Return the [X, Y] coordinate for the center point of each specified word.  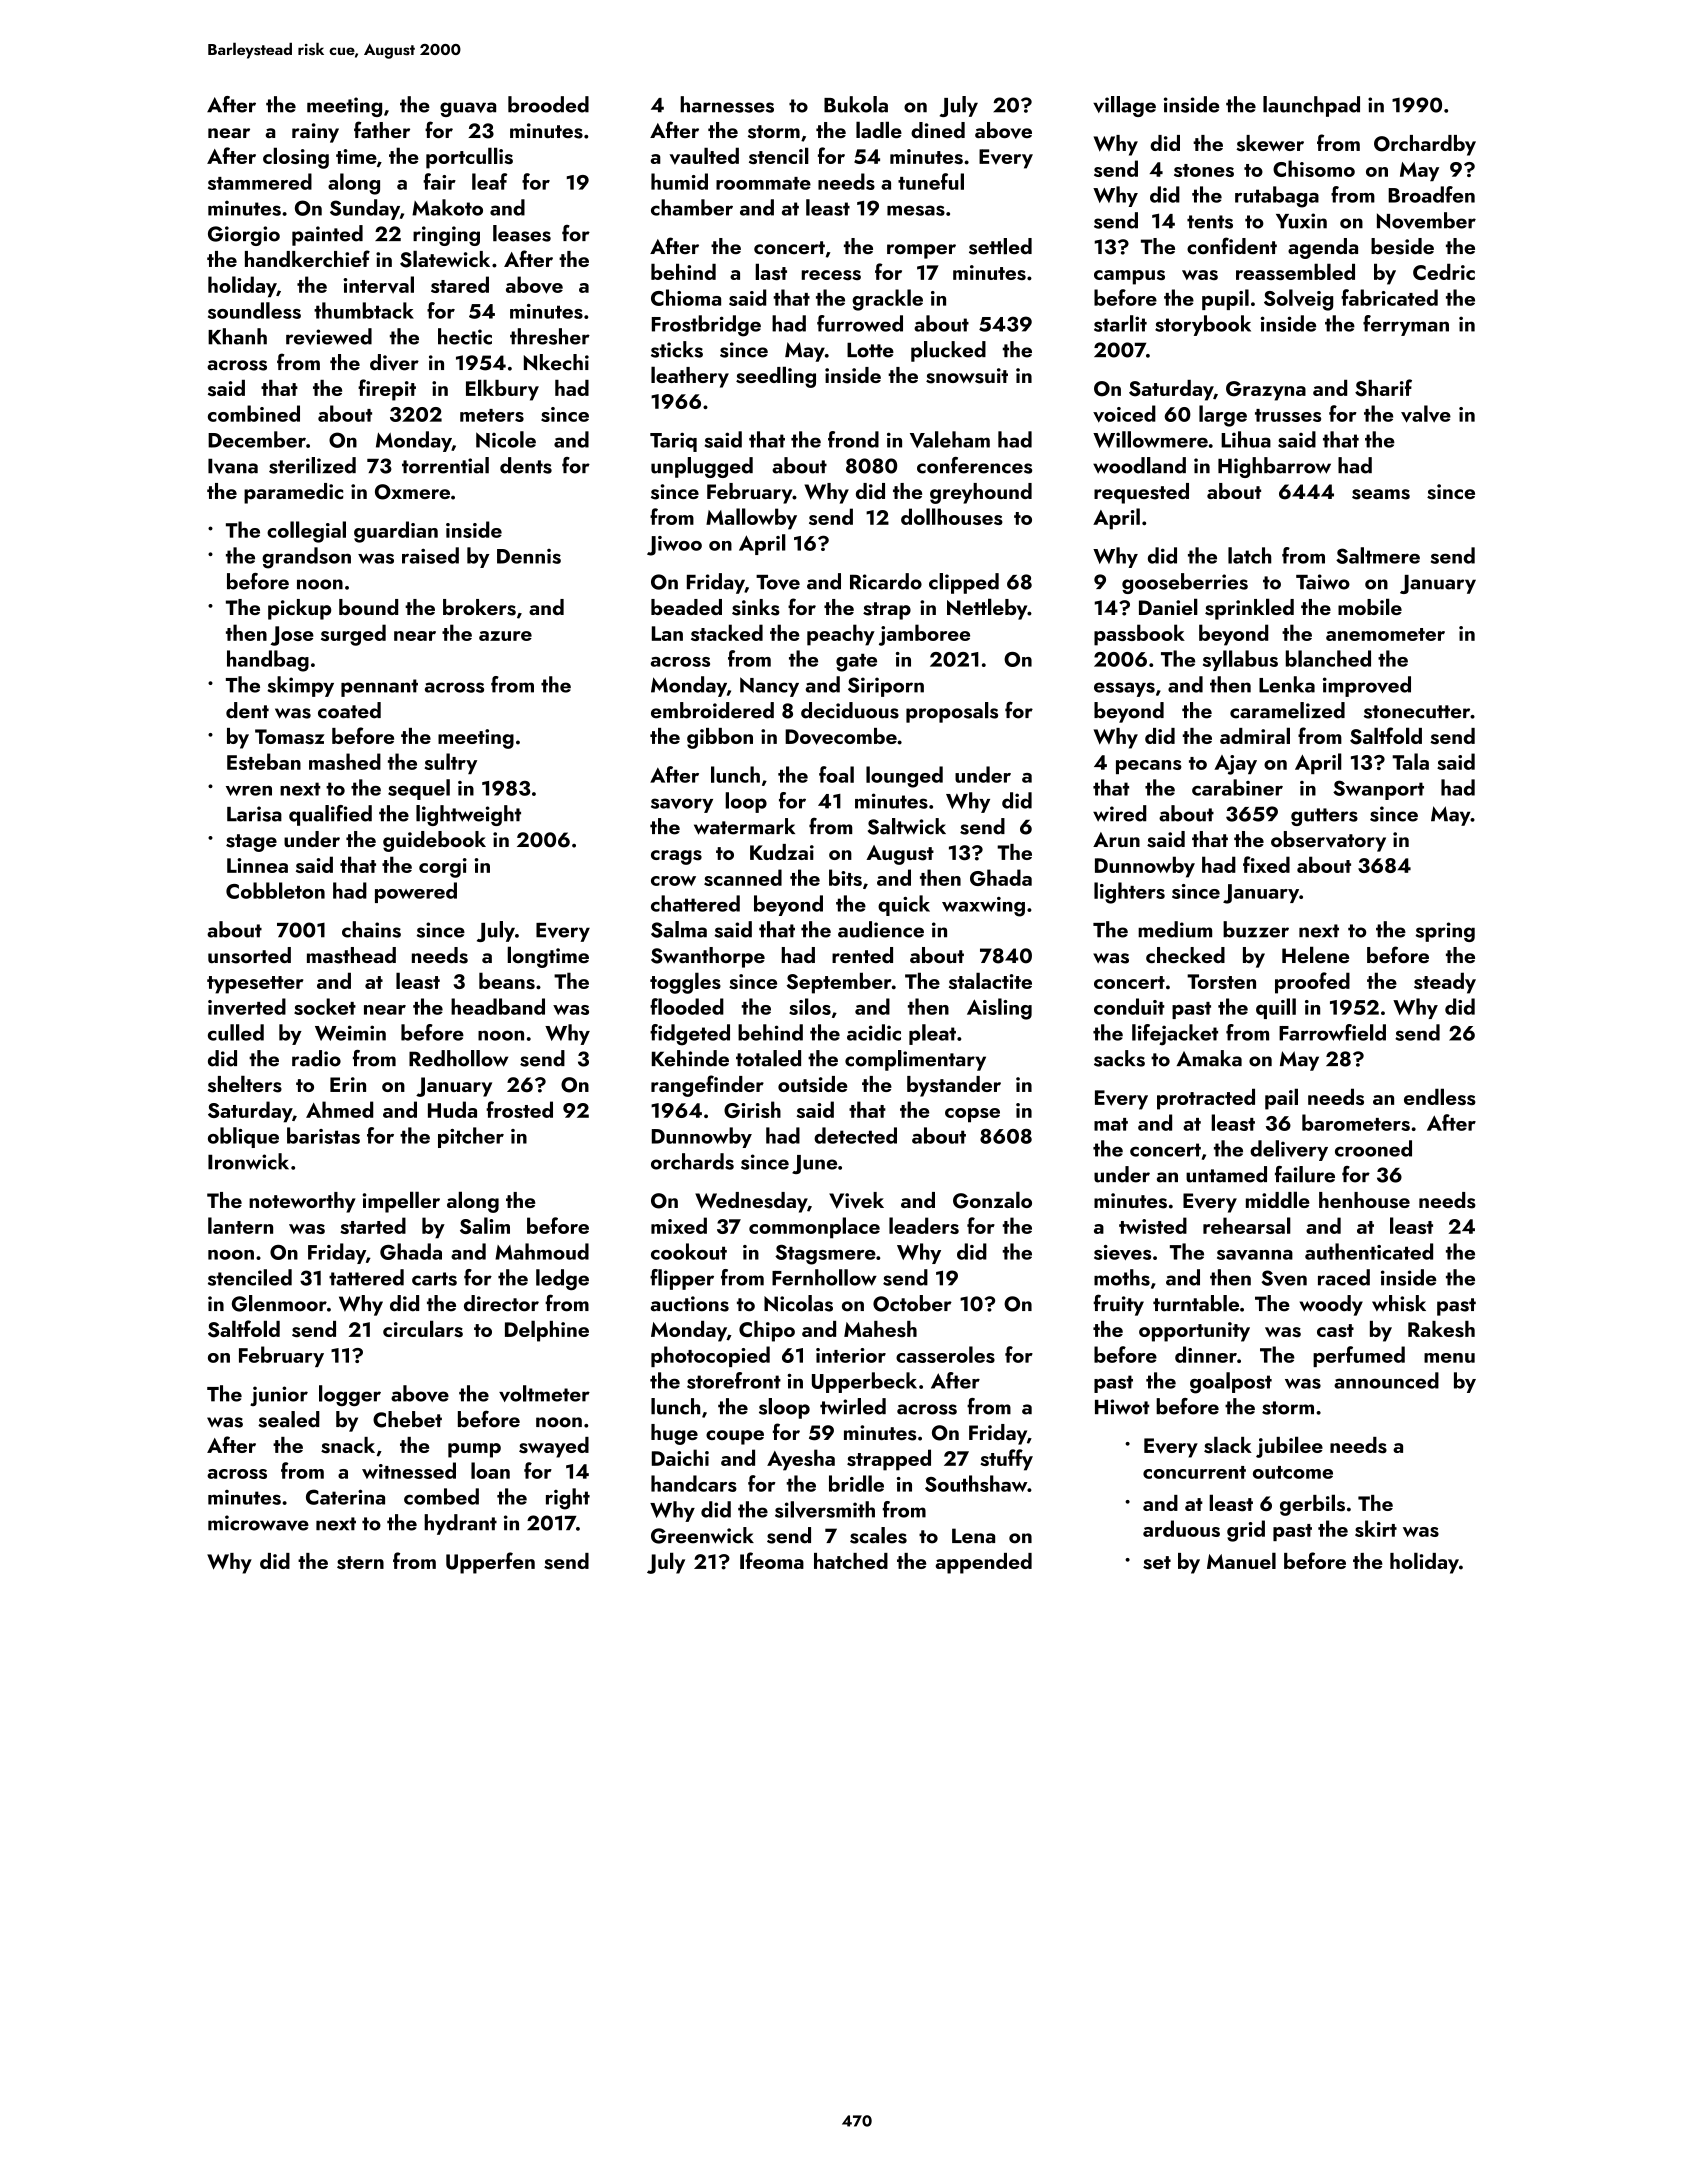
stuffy [1006, 1460]
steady [1445, 983]
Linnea [257, 865]
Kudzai [782, 852]
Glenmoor [279, 1303]
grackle [887, 300]
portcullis [469, 158]
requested [1141, 493]
